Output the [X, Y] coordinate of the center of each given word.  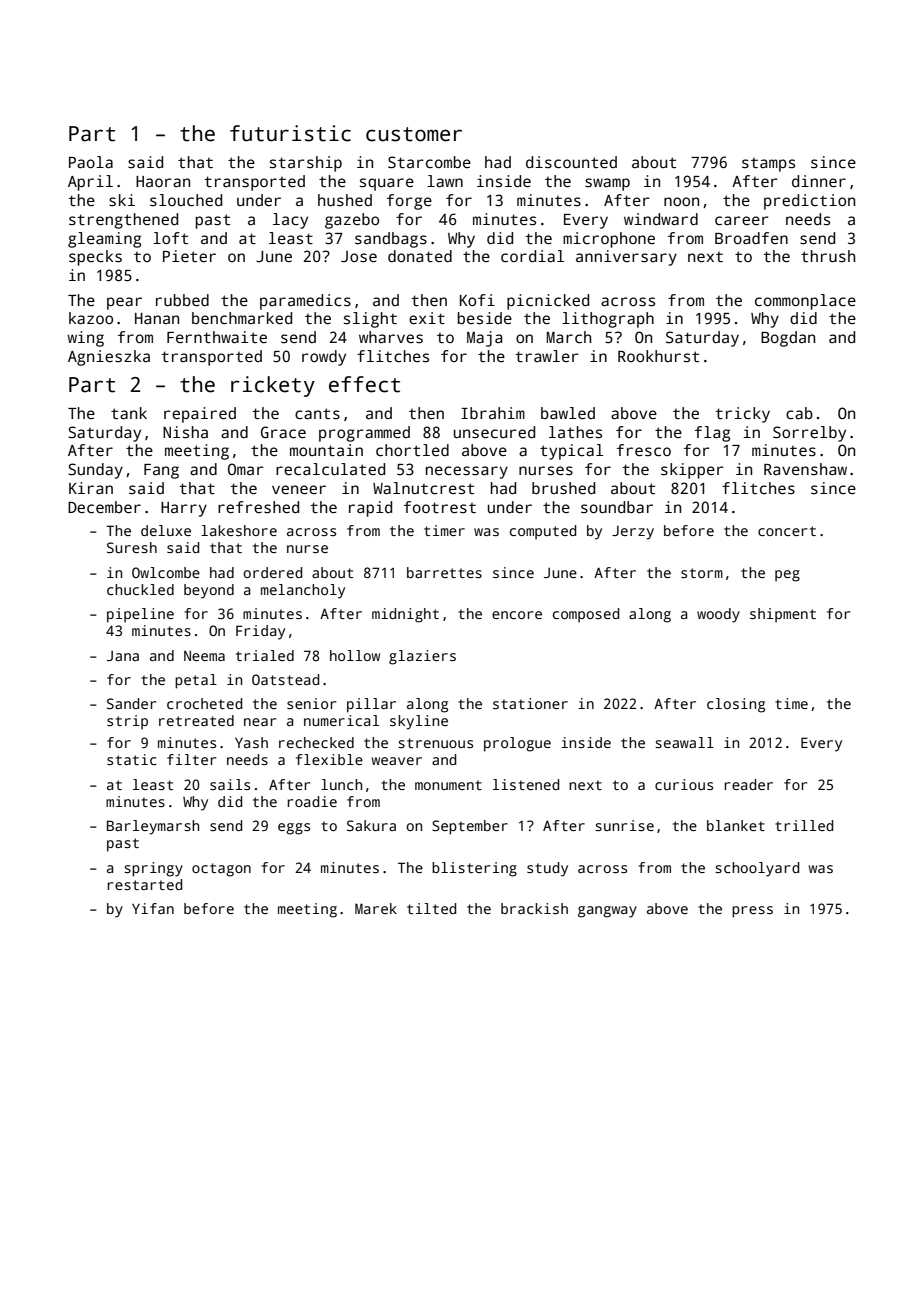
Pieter [189, 256]
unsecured [494, 432]
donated [420, 256]
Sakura [371, 825]
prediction [809, 202]
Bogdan [788, 339]
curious [684, 784]
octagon [221, 870]
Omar [246, 469]
